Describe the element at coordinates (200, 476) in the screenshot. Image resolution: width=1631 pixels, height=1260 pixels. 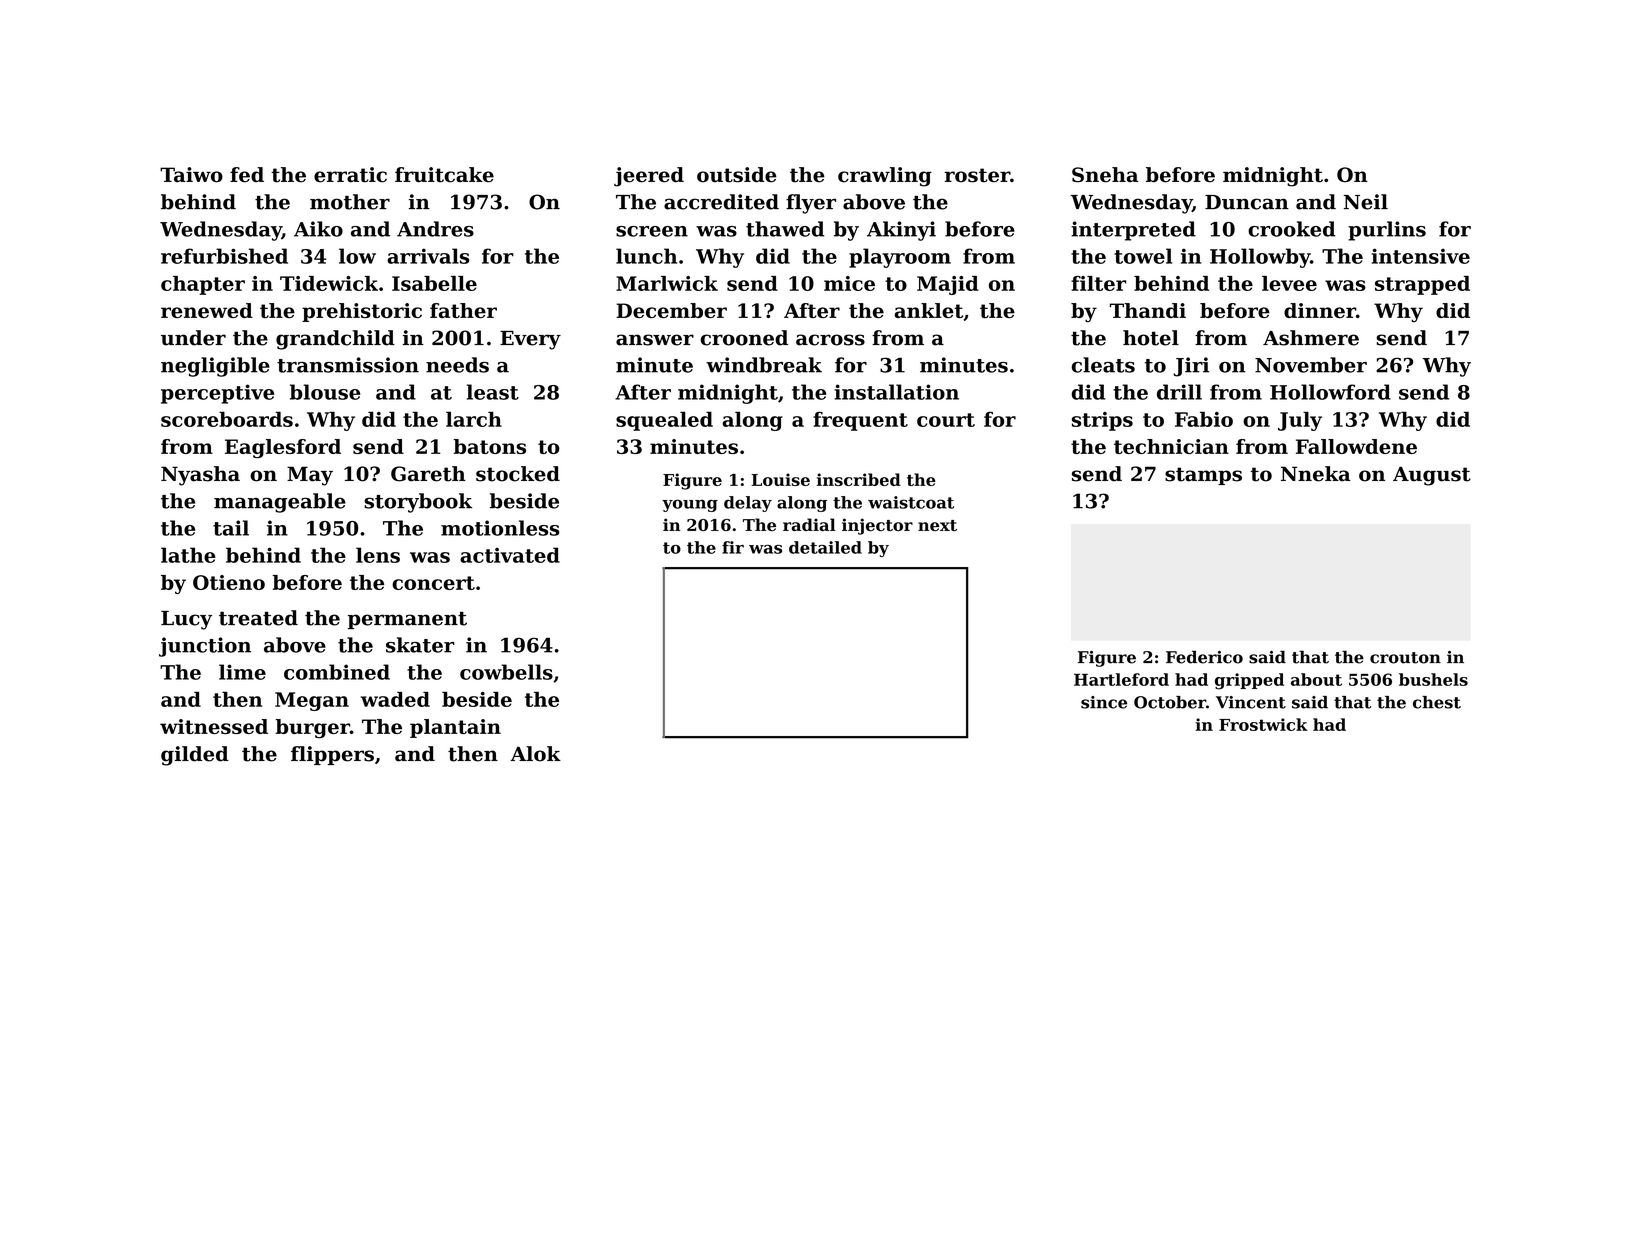
I see `Nyasha` at that location.
